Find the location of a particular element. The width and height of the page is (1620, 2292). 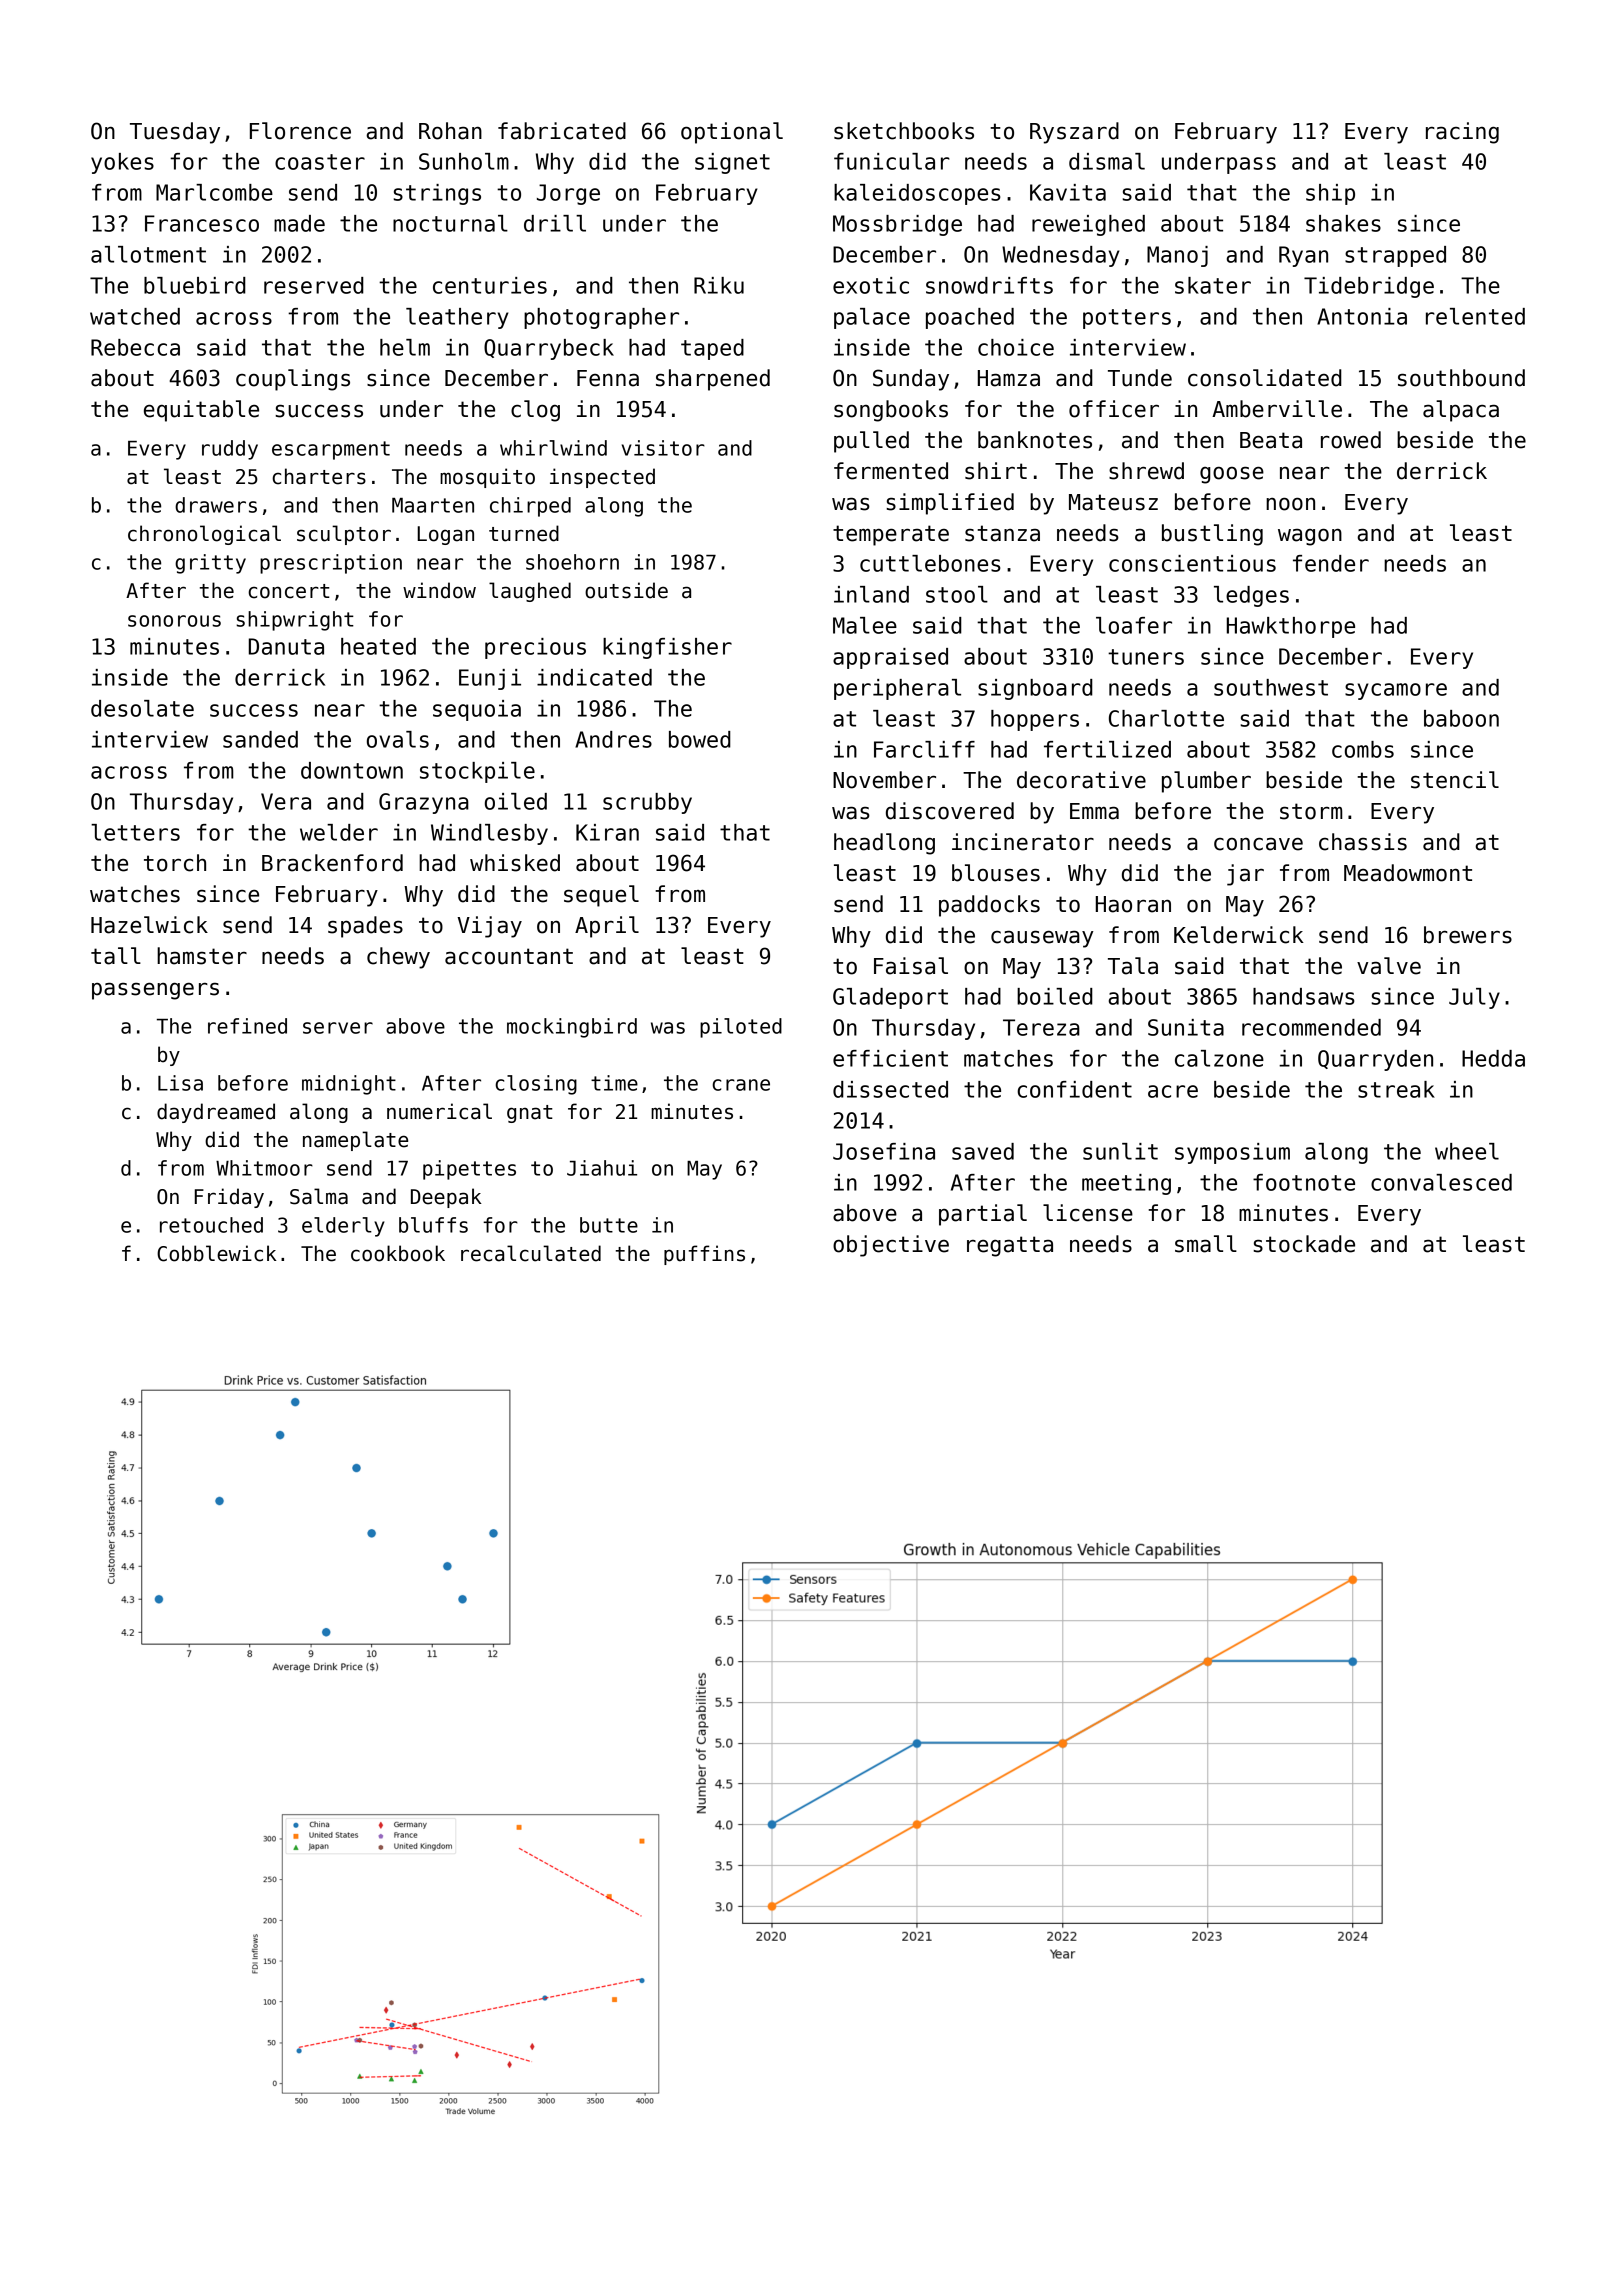

Maarten is located at coordinates (433, 505).
